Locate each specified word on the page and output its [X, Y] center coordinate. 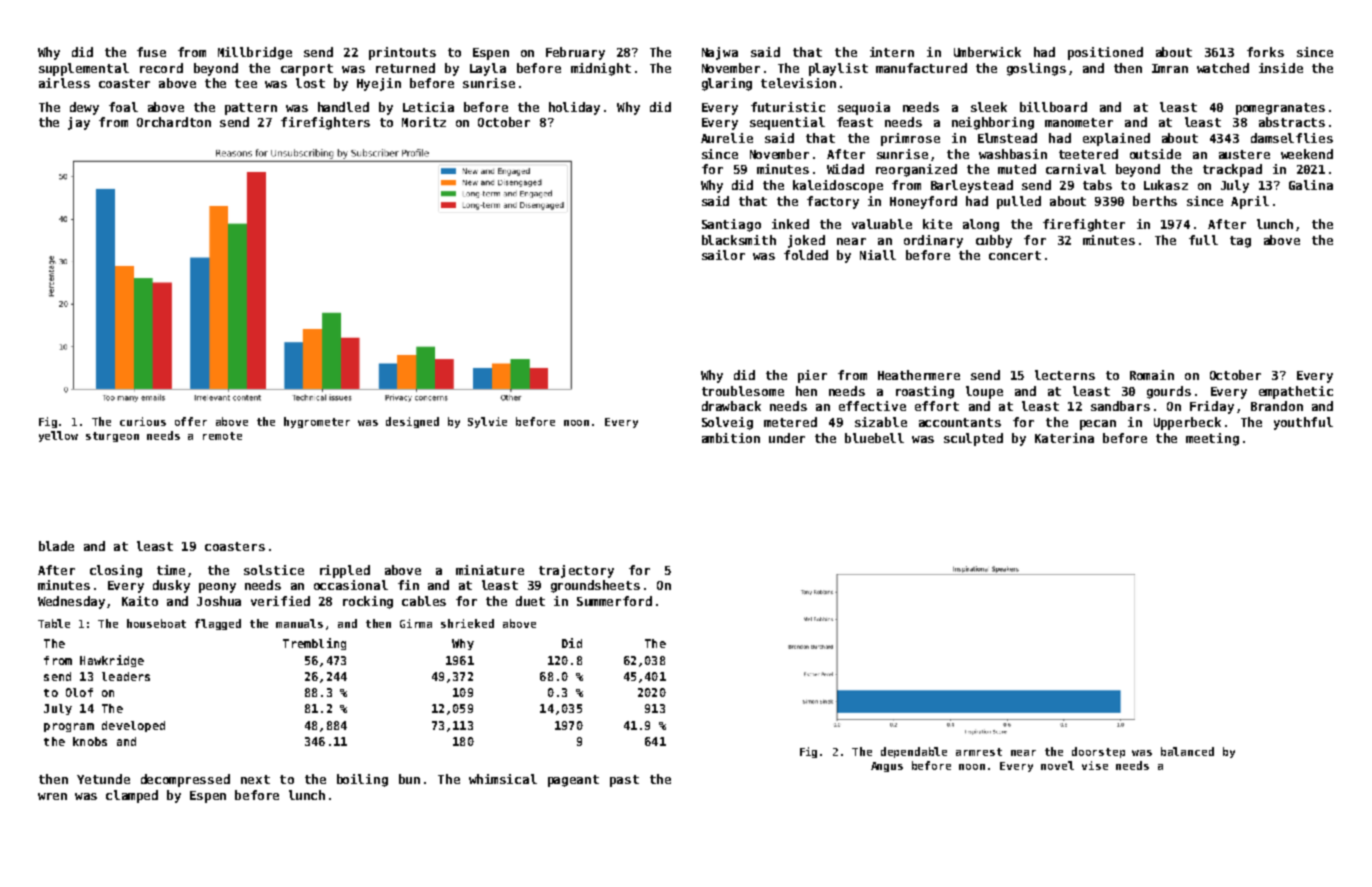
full [1203, 240]
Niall [878, 255]
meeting [1212, 439]
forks [1265, 52]
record [161, 68]
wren [52, 796]
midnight [601, 69]
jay [79, 123]
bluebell [874, 438]
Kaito [140, 601]
